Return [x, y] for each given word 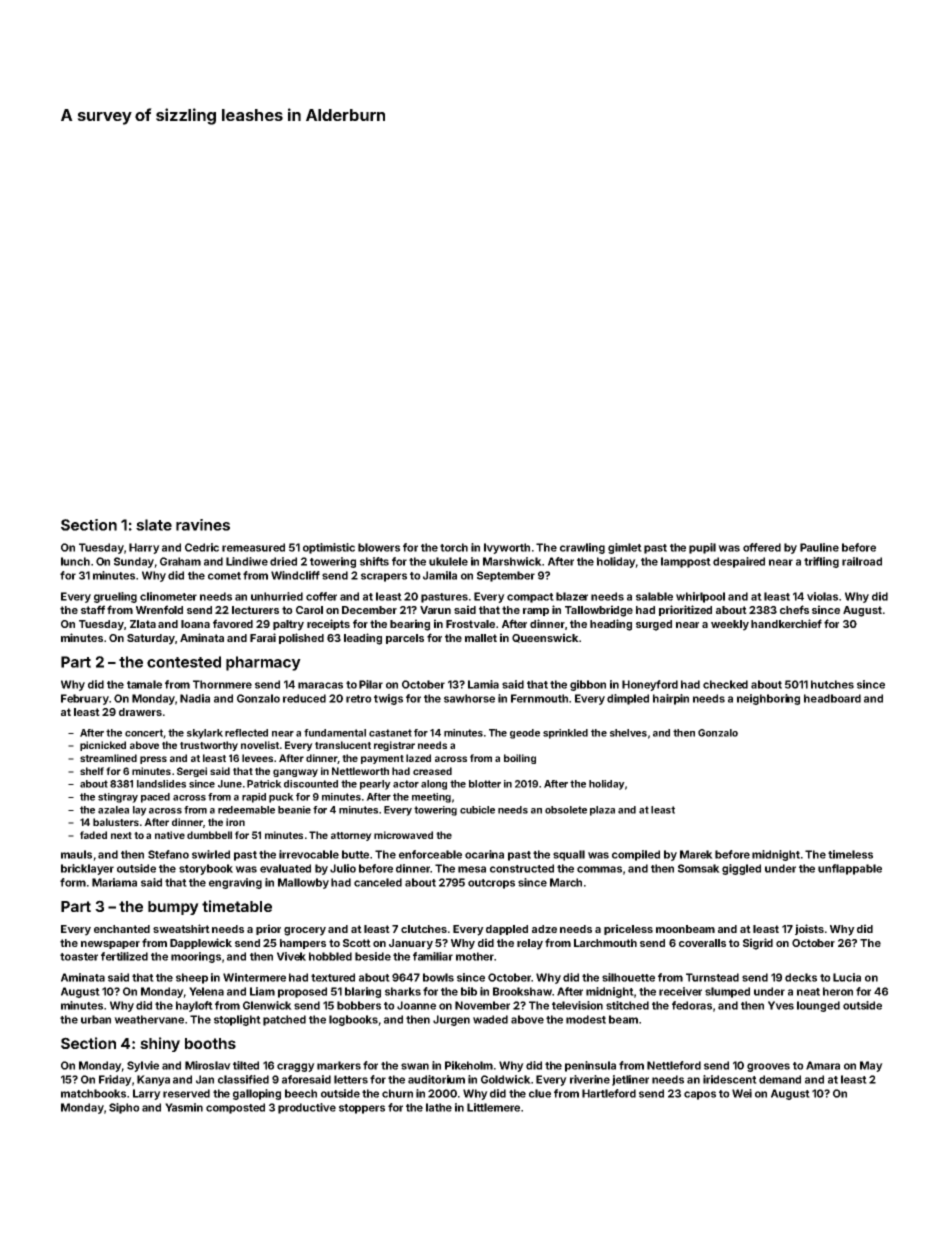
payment [382, 759]
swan [415, 1066]
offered [762, 547]
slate [154, 525]
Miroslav [208, 1065]
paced [155, 798]
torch [454, 547]
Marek [696, 854]
